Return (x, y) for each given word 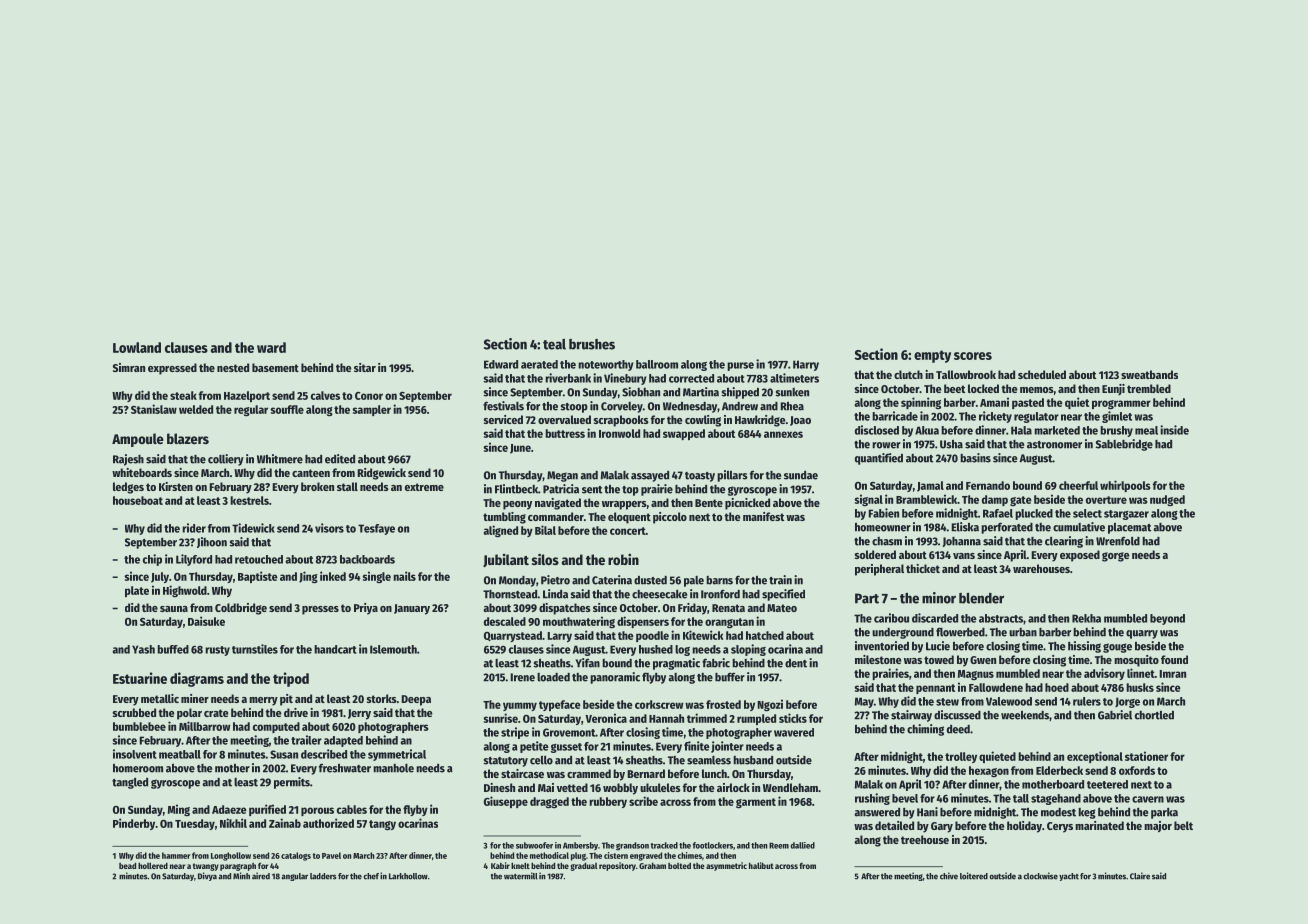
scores (973, 356)
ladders (323, 876)
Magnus (976, 675)
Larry (559, 637)
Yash (143, 649)
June (520, 449)
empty (932, 356)
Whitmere (280, 459)
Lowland (137, 347)
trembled (1149, 388)
